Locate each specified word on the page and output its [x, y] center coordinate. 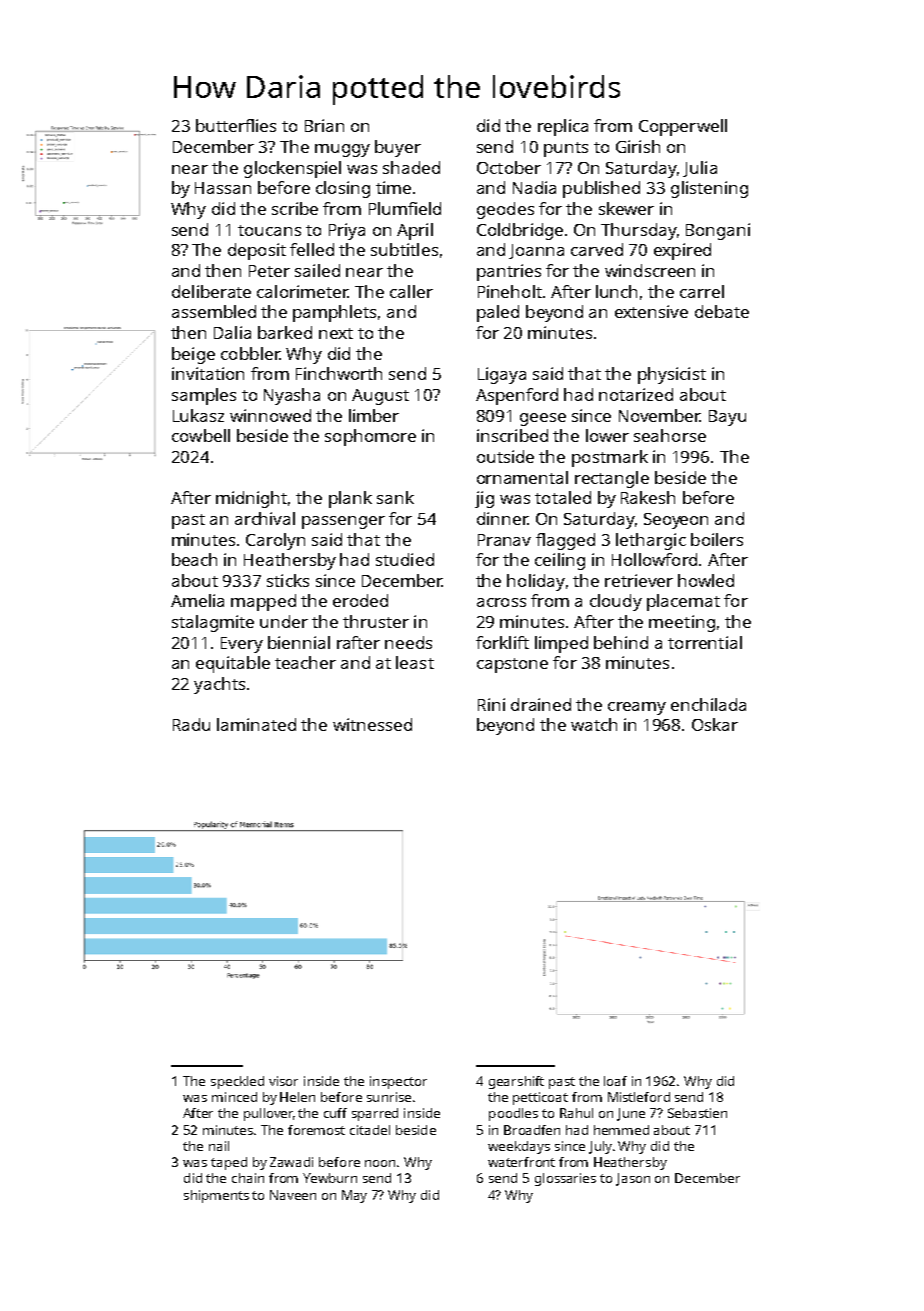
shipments [216, 1196]
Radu [191, 724]
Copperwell [683, 127]
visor [283, 1081]
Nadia [534, 187]
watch [594, 724]
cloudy [616, 602]
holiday [536, 582]
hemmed [621, 1130]
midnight [251, 499]
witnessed [372, 724]
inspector [398, 1082]
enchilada [708, 704]
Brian [324, 125]
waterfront [521, 1162]
